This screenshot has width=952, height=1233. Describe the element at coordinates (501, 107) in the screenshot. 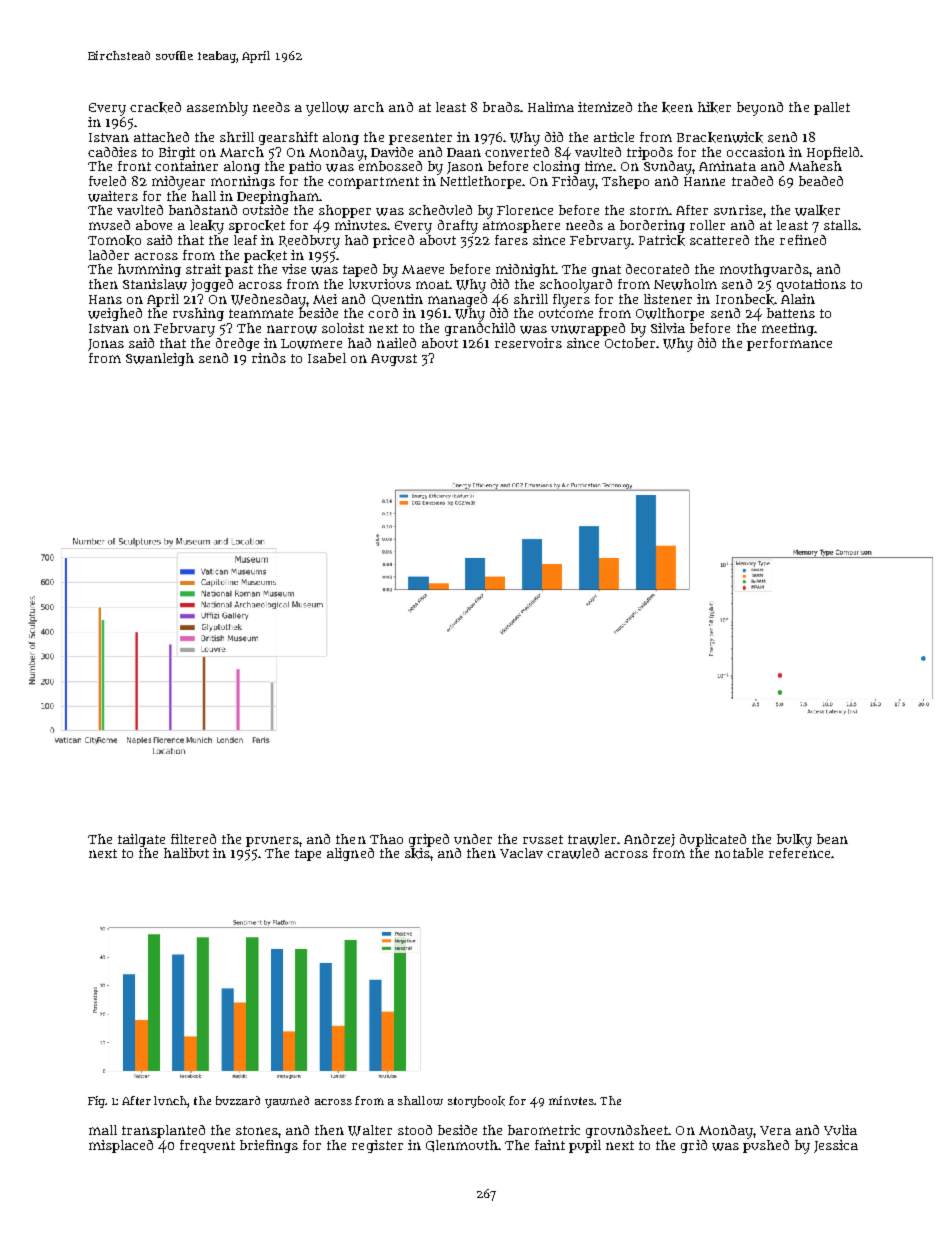

I see `brads` at that location.
